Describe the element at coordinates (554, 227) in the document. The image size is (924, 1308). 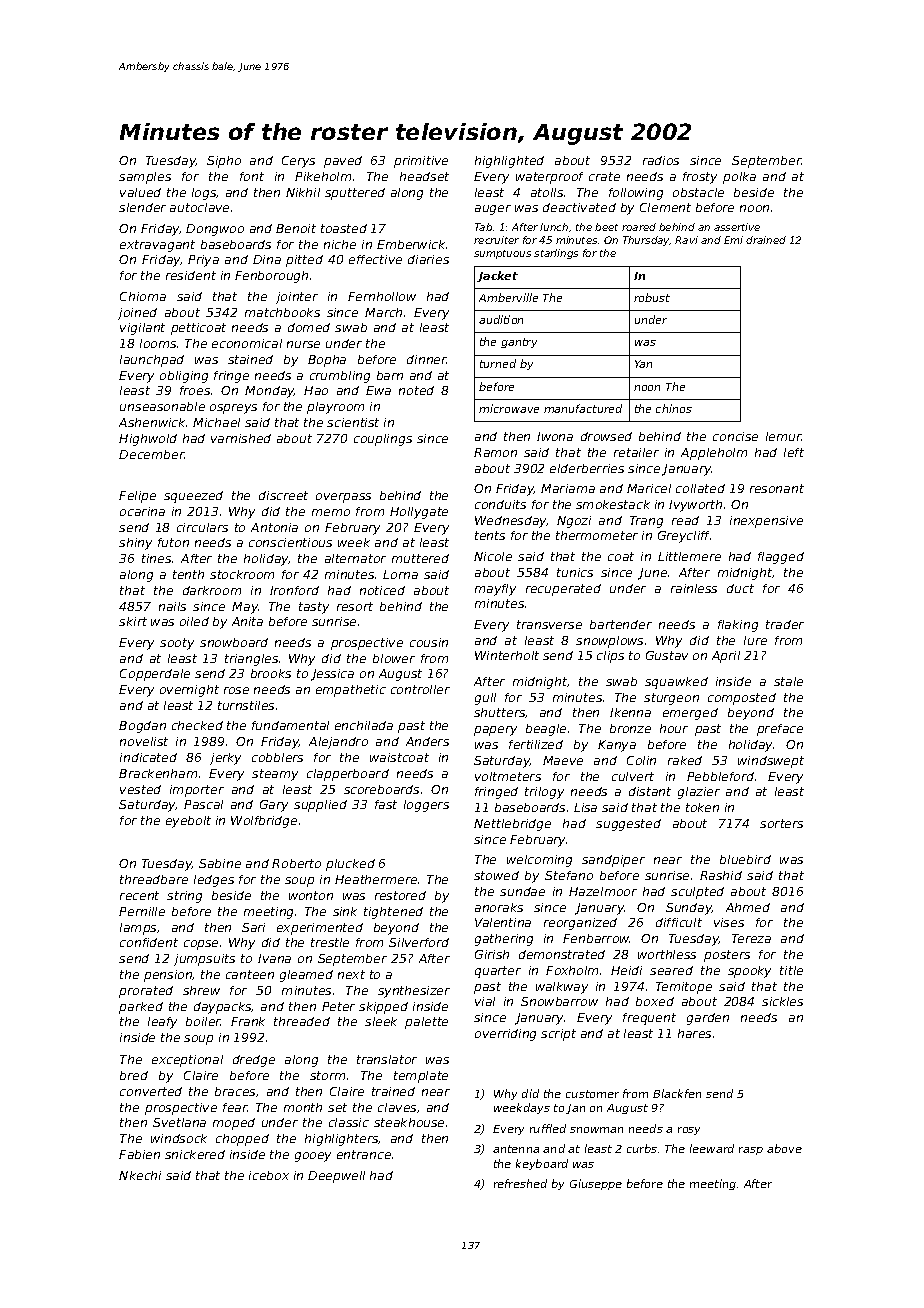
I see `lunch` at that location.
